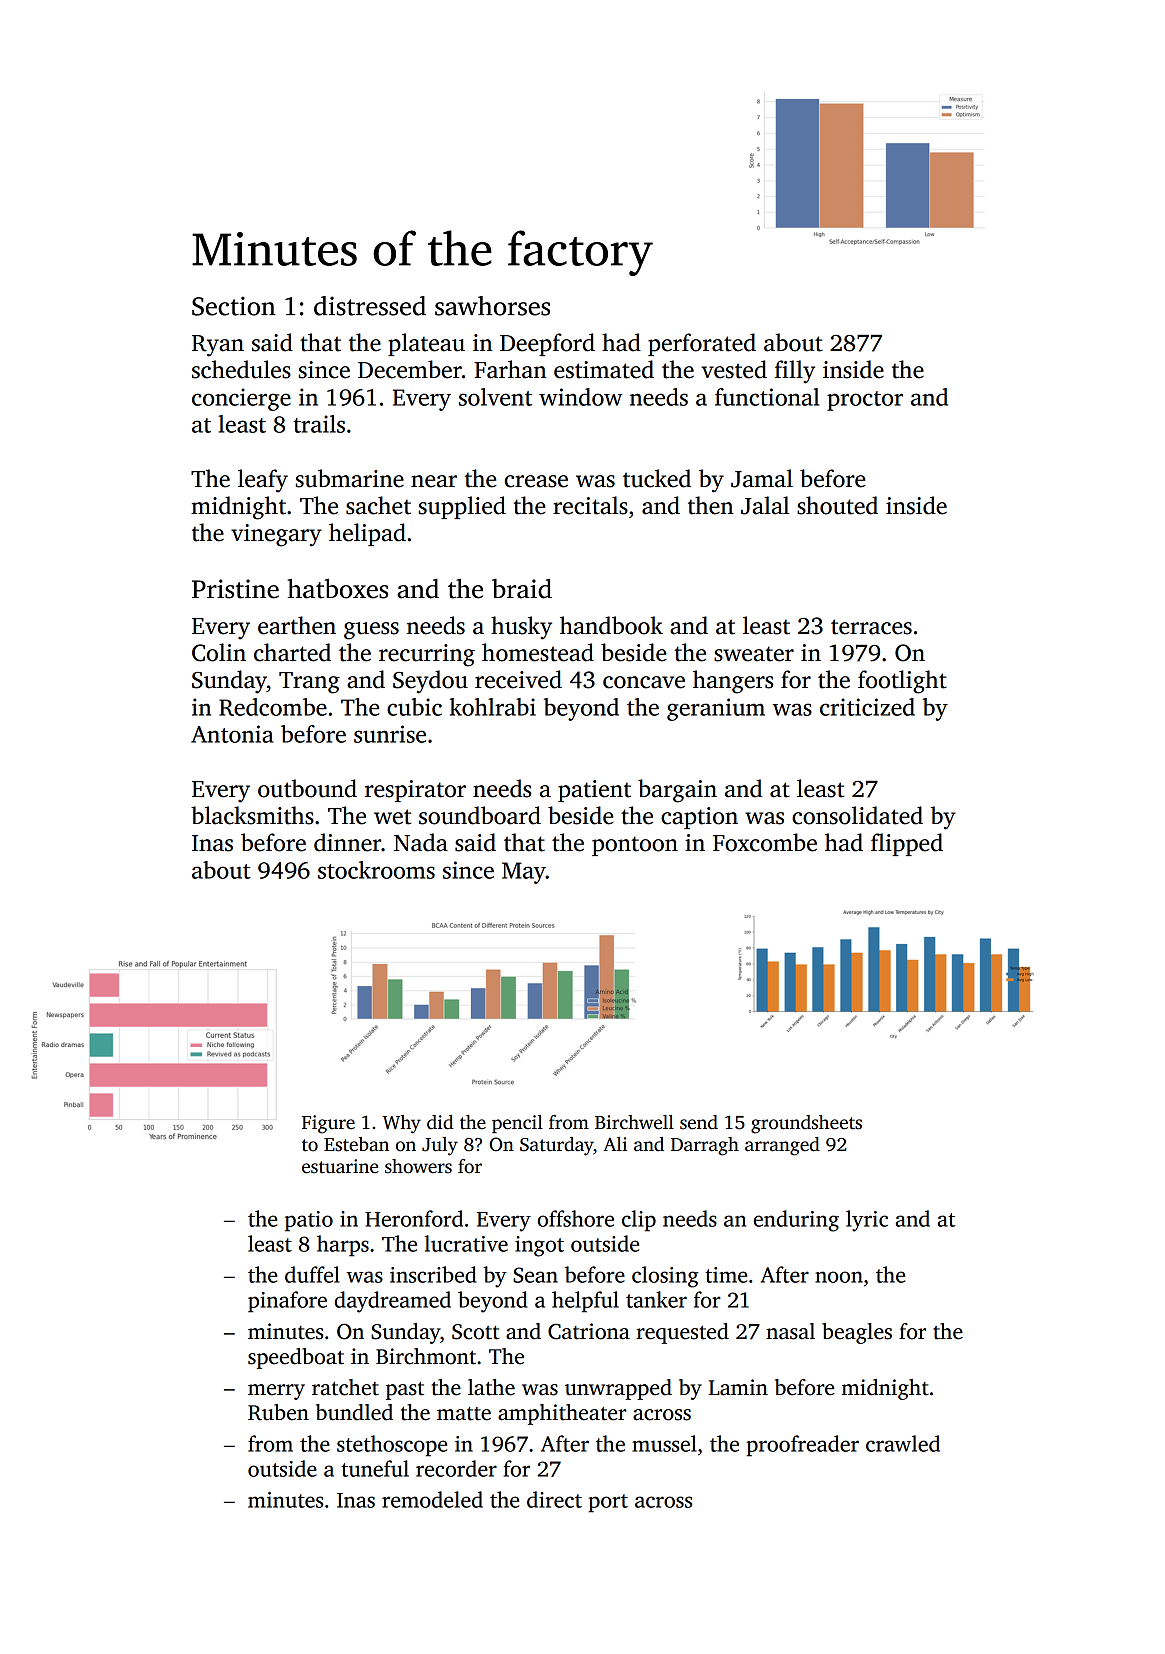 The height and width of the screenshot is (1654, 1165). What do you see at coordinates (432, 1499) in the screenshot?
I see `remodeled` at bounding box center [432, 1499].
